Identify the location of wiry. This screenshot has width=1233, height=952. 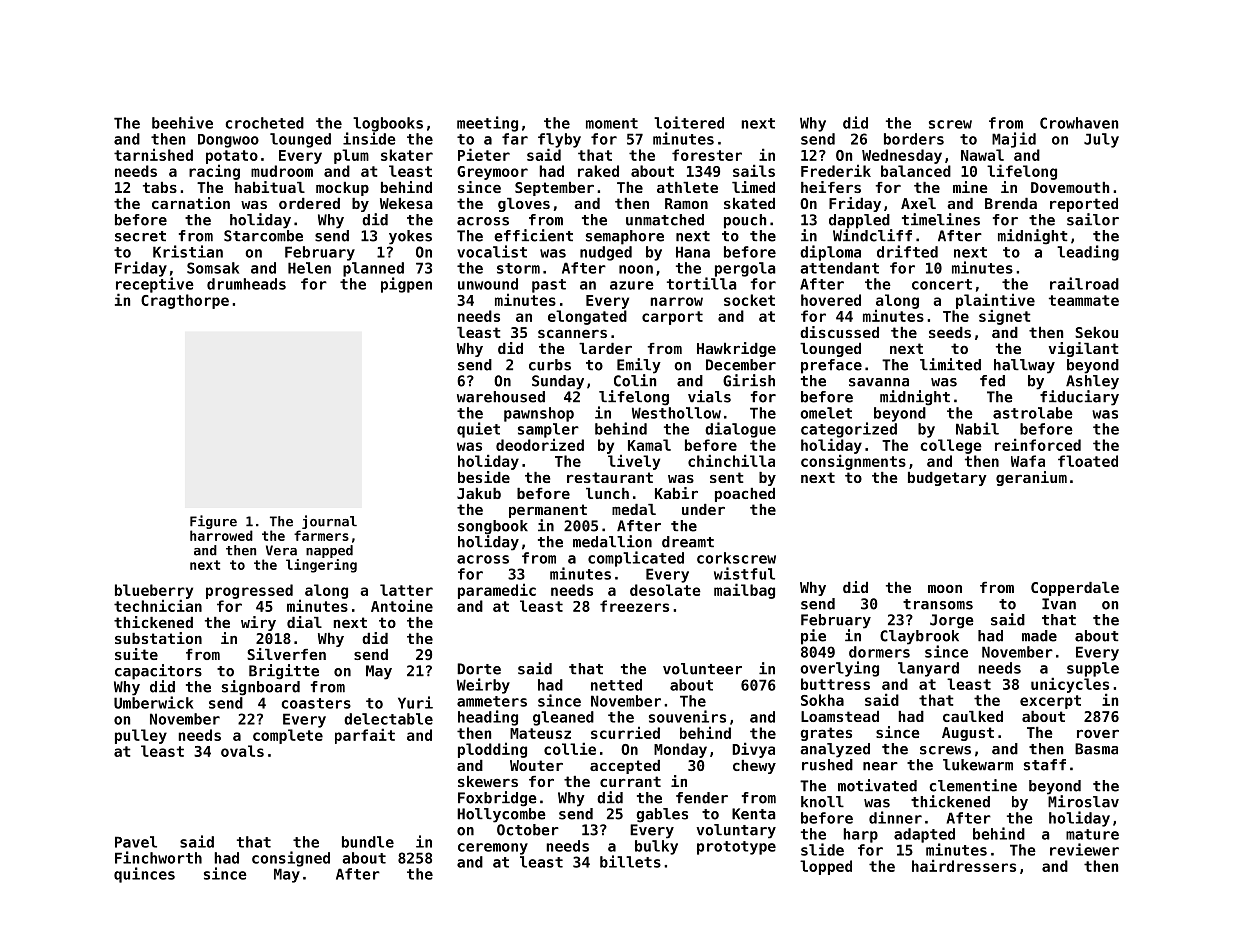
(258, 623).
